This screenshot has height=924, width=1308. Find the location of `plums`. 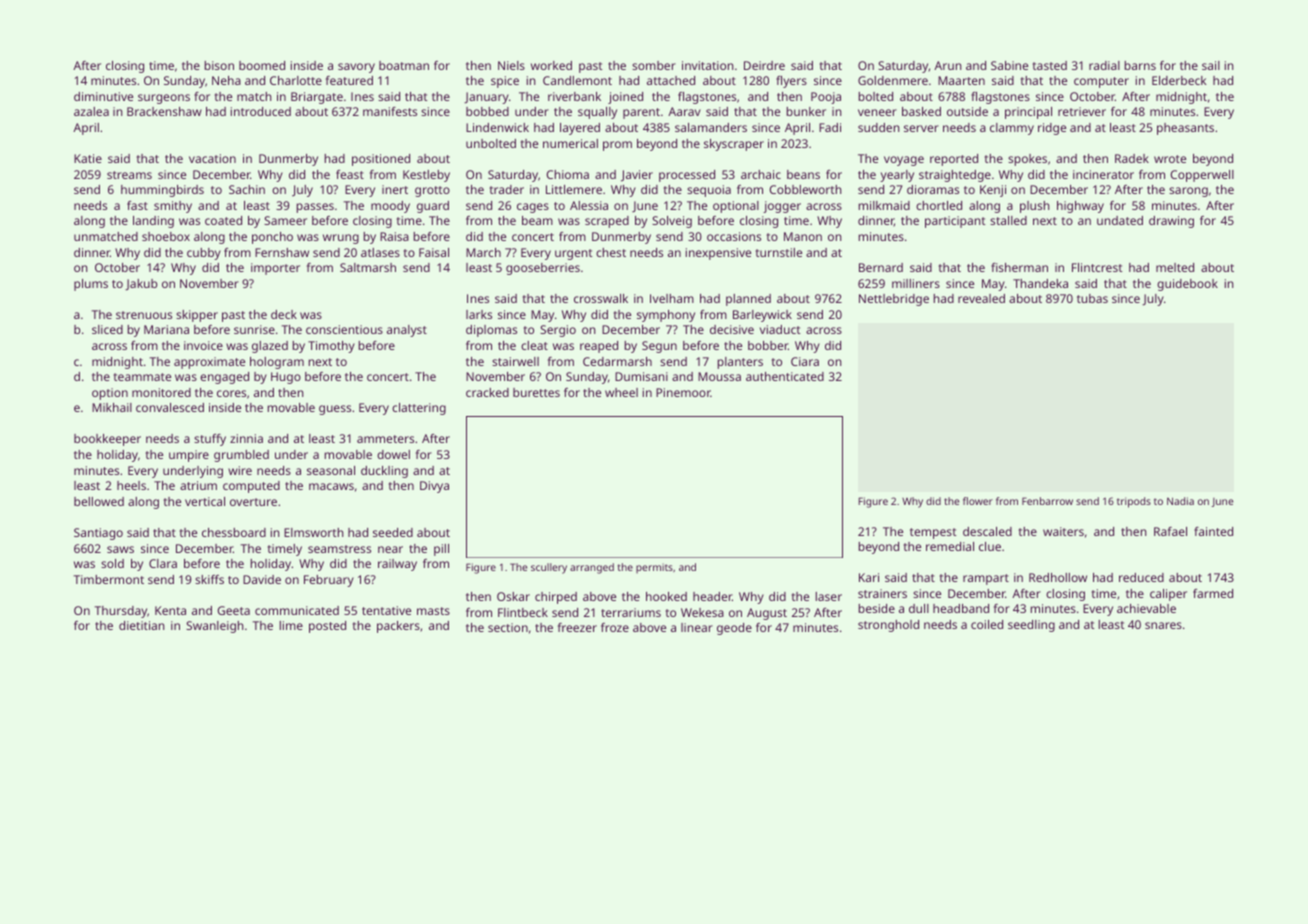

plums is located at coordinates (91, 285).
